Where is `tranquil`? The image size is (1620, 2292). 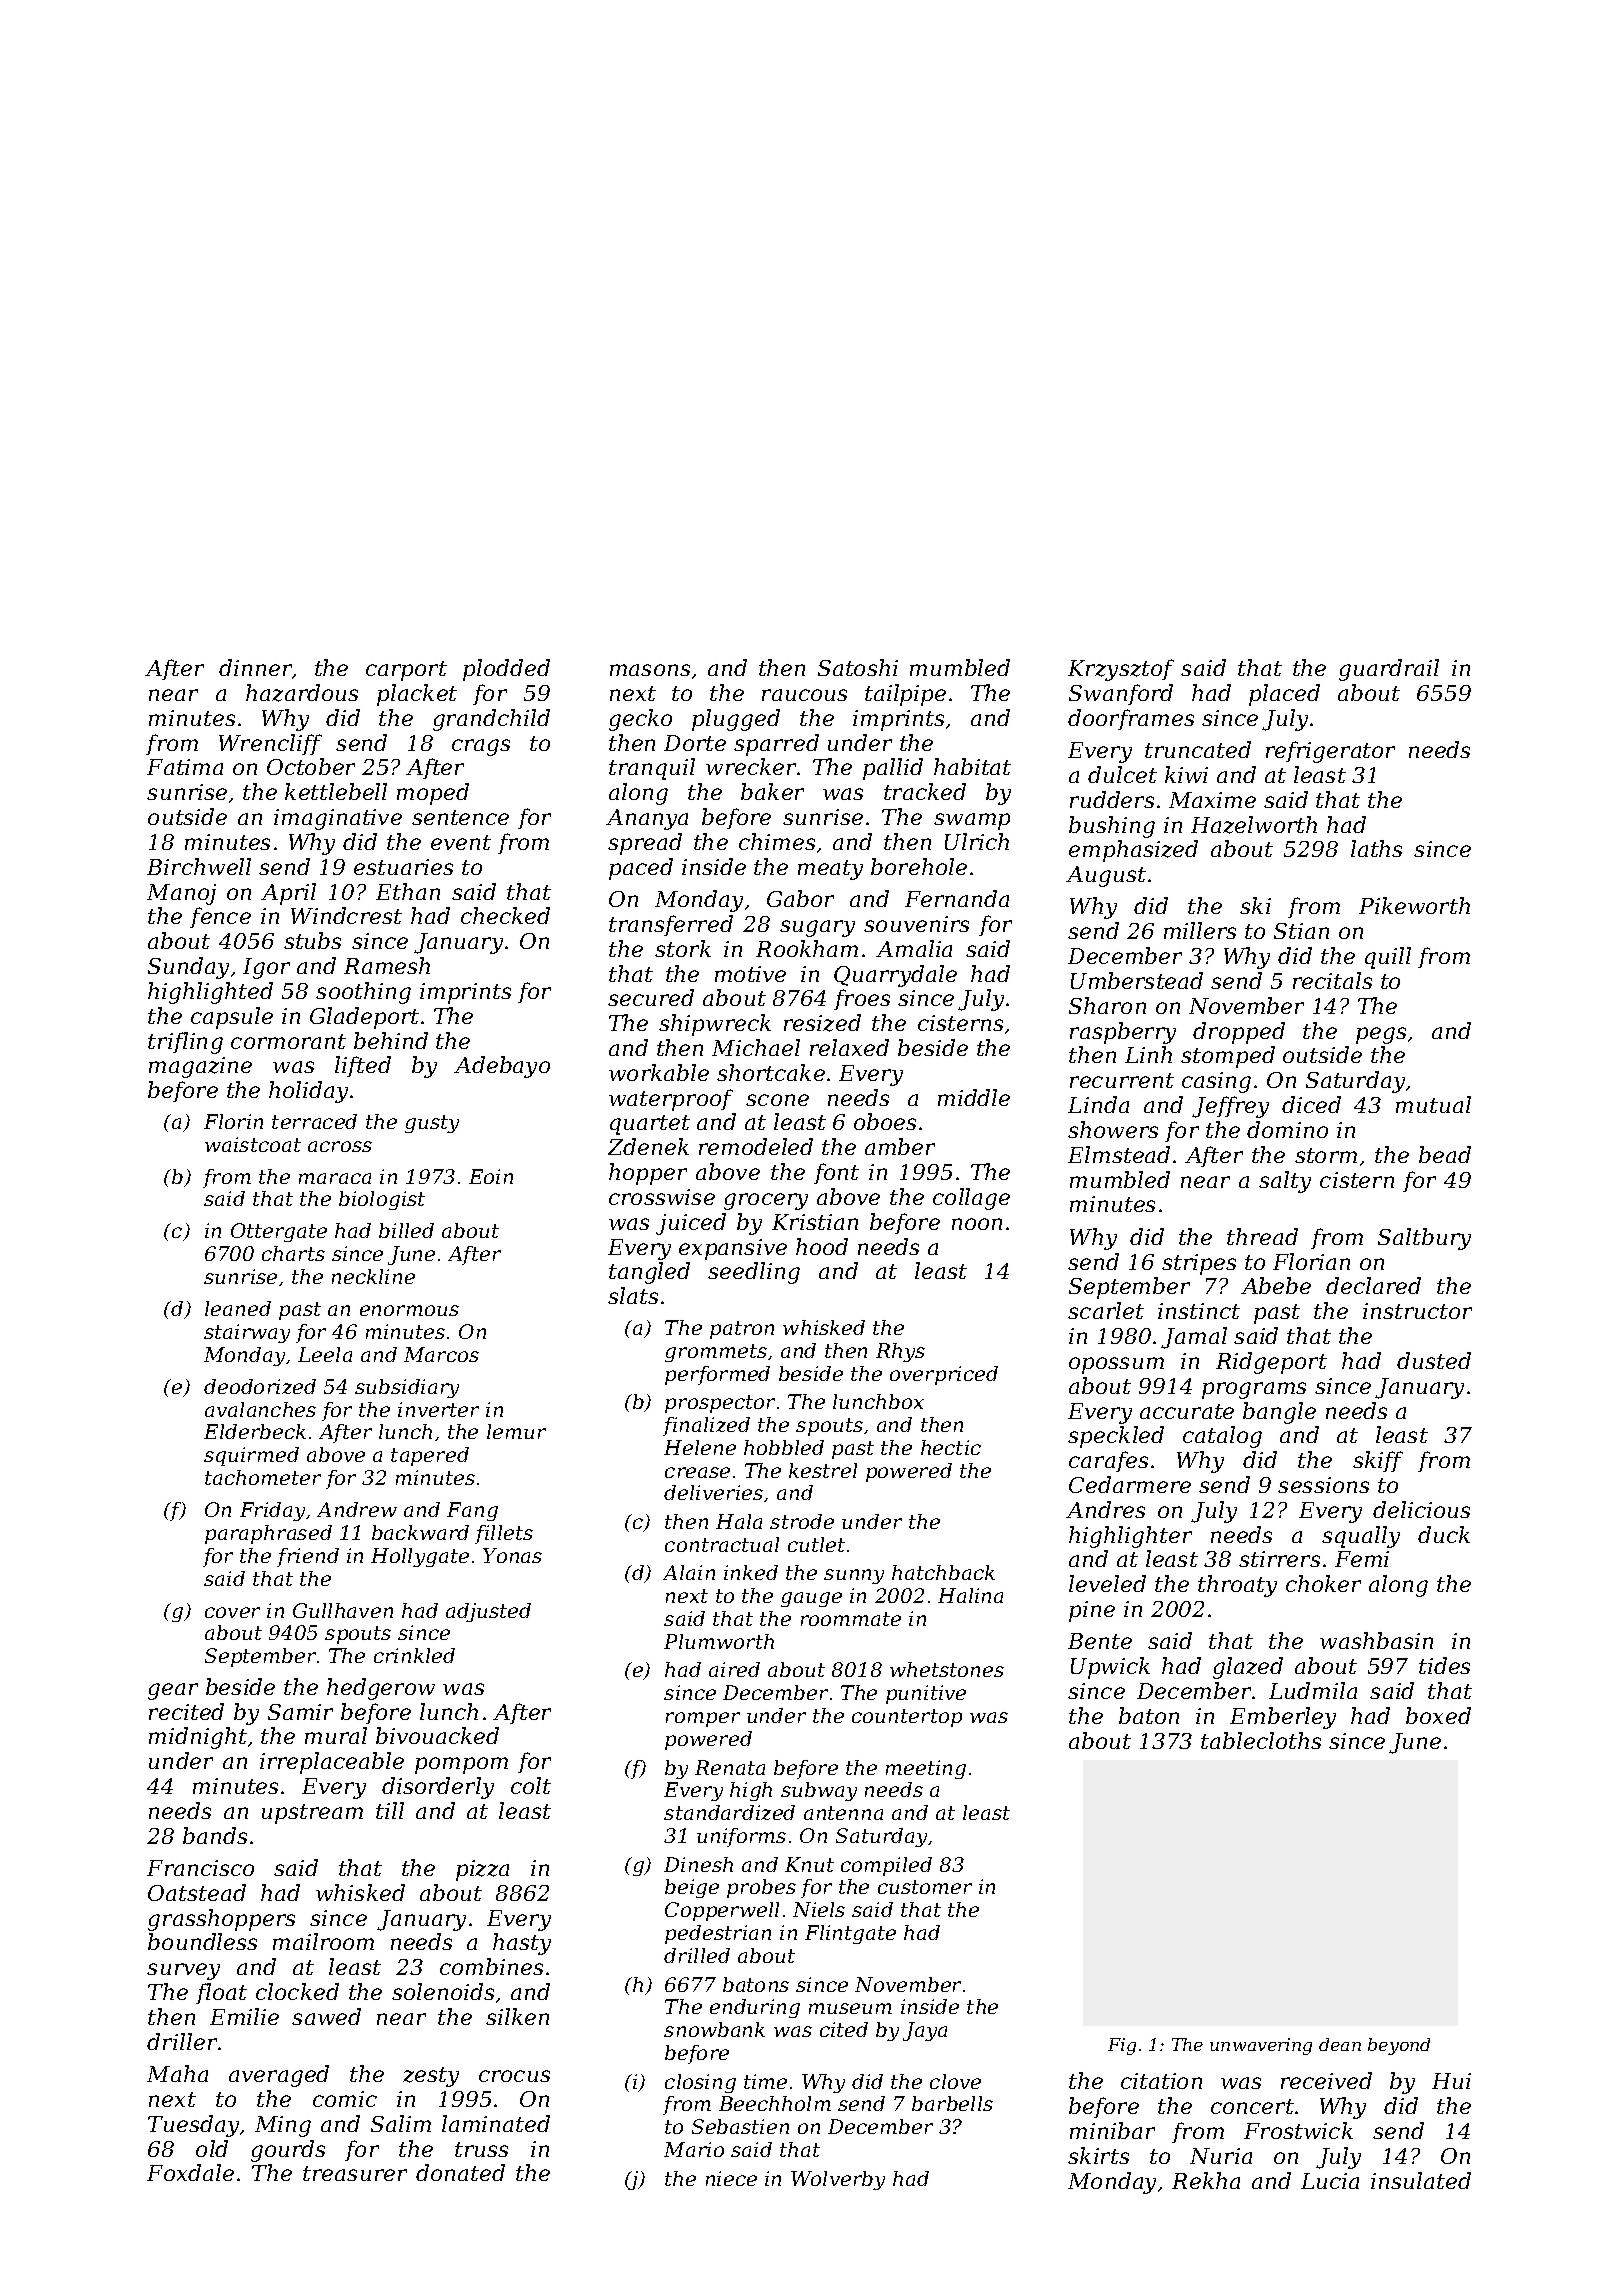 tranquil is located at coordinates (652, 769).
